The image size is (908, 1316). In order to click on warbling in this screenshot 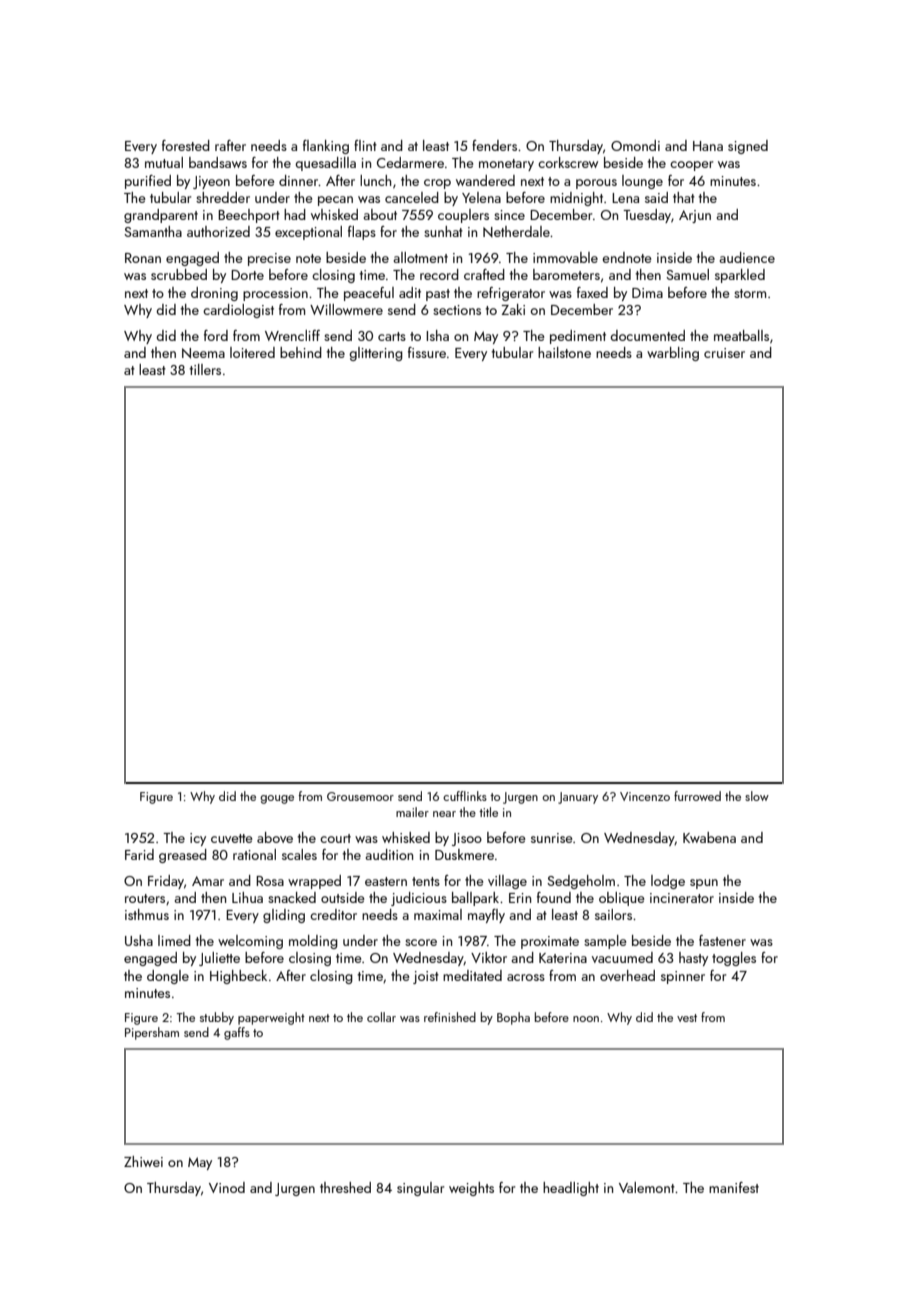, I will do `click(673, 354)`.
